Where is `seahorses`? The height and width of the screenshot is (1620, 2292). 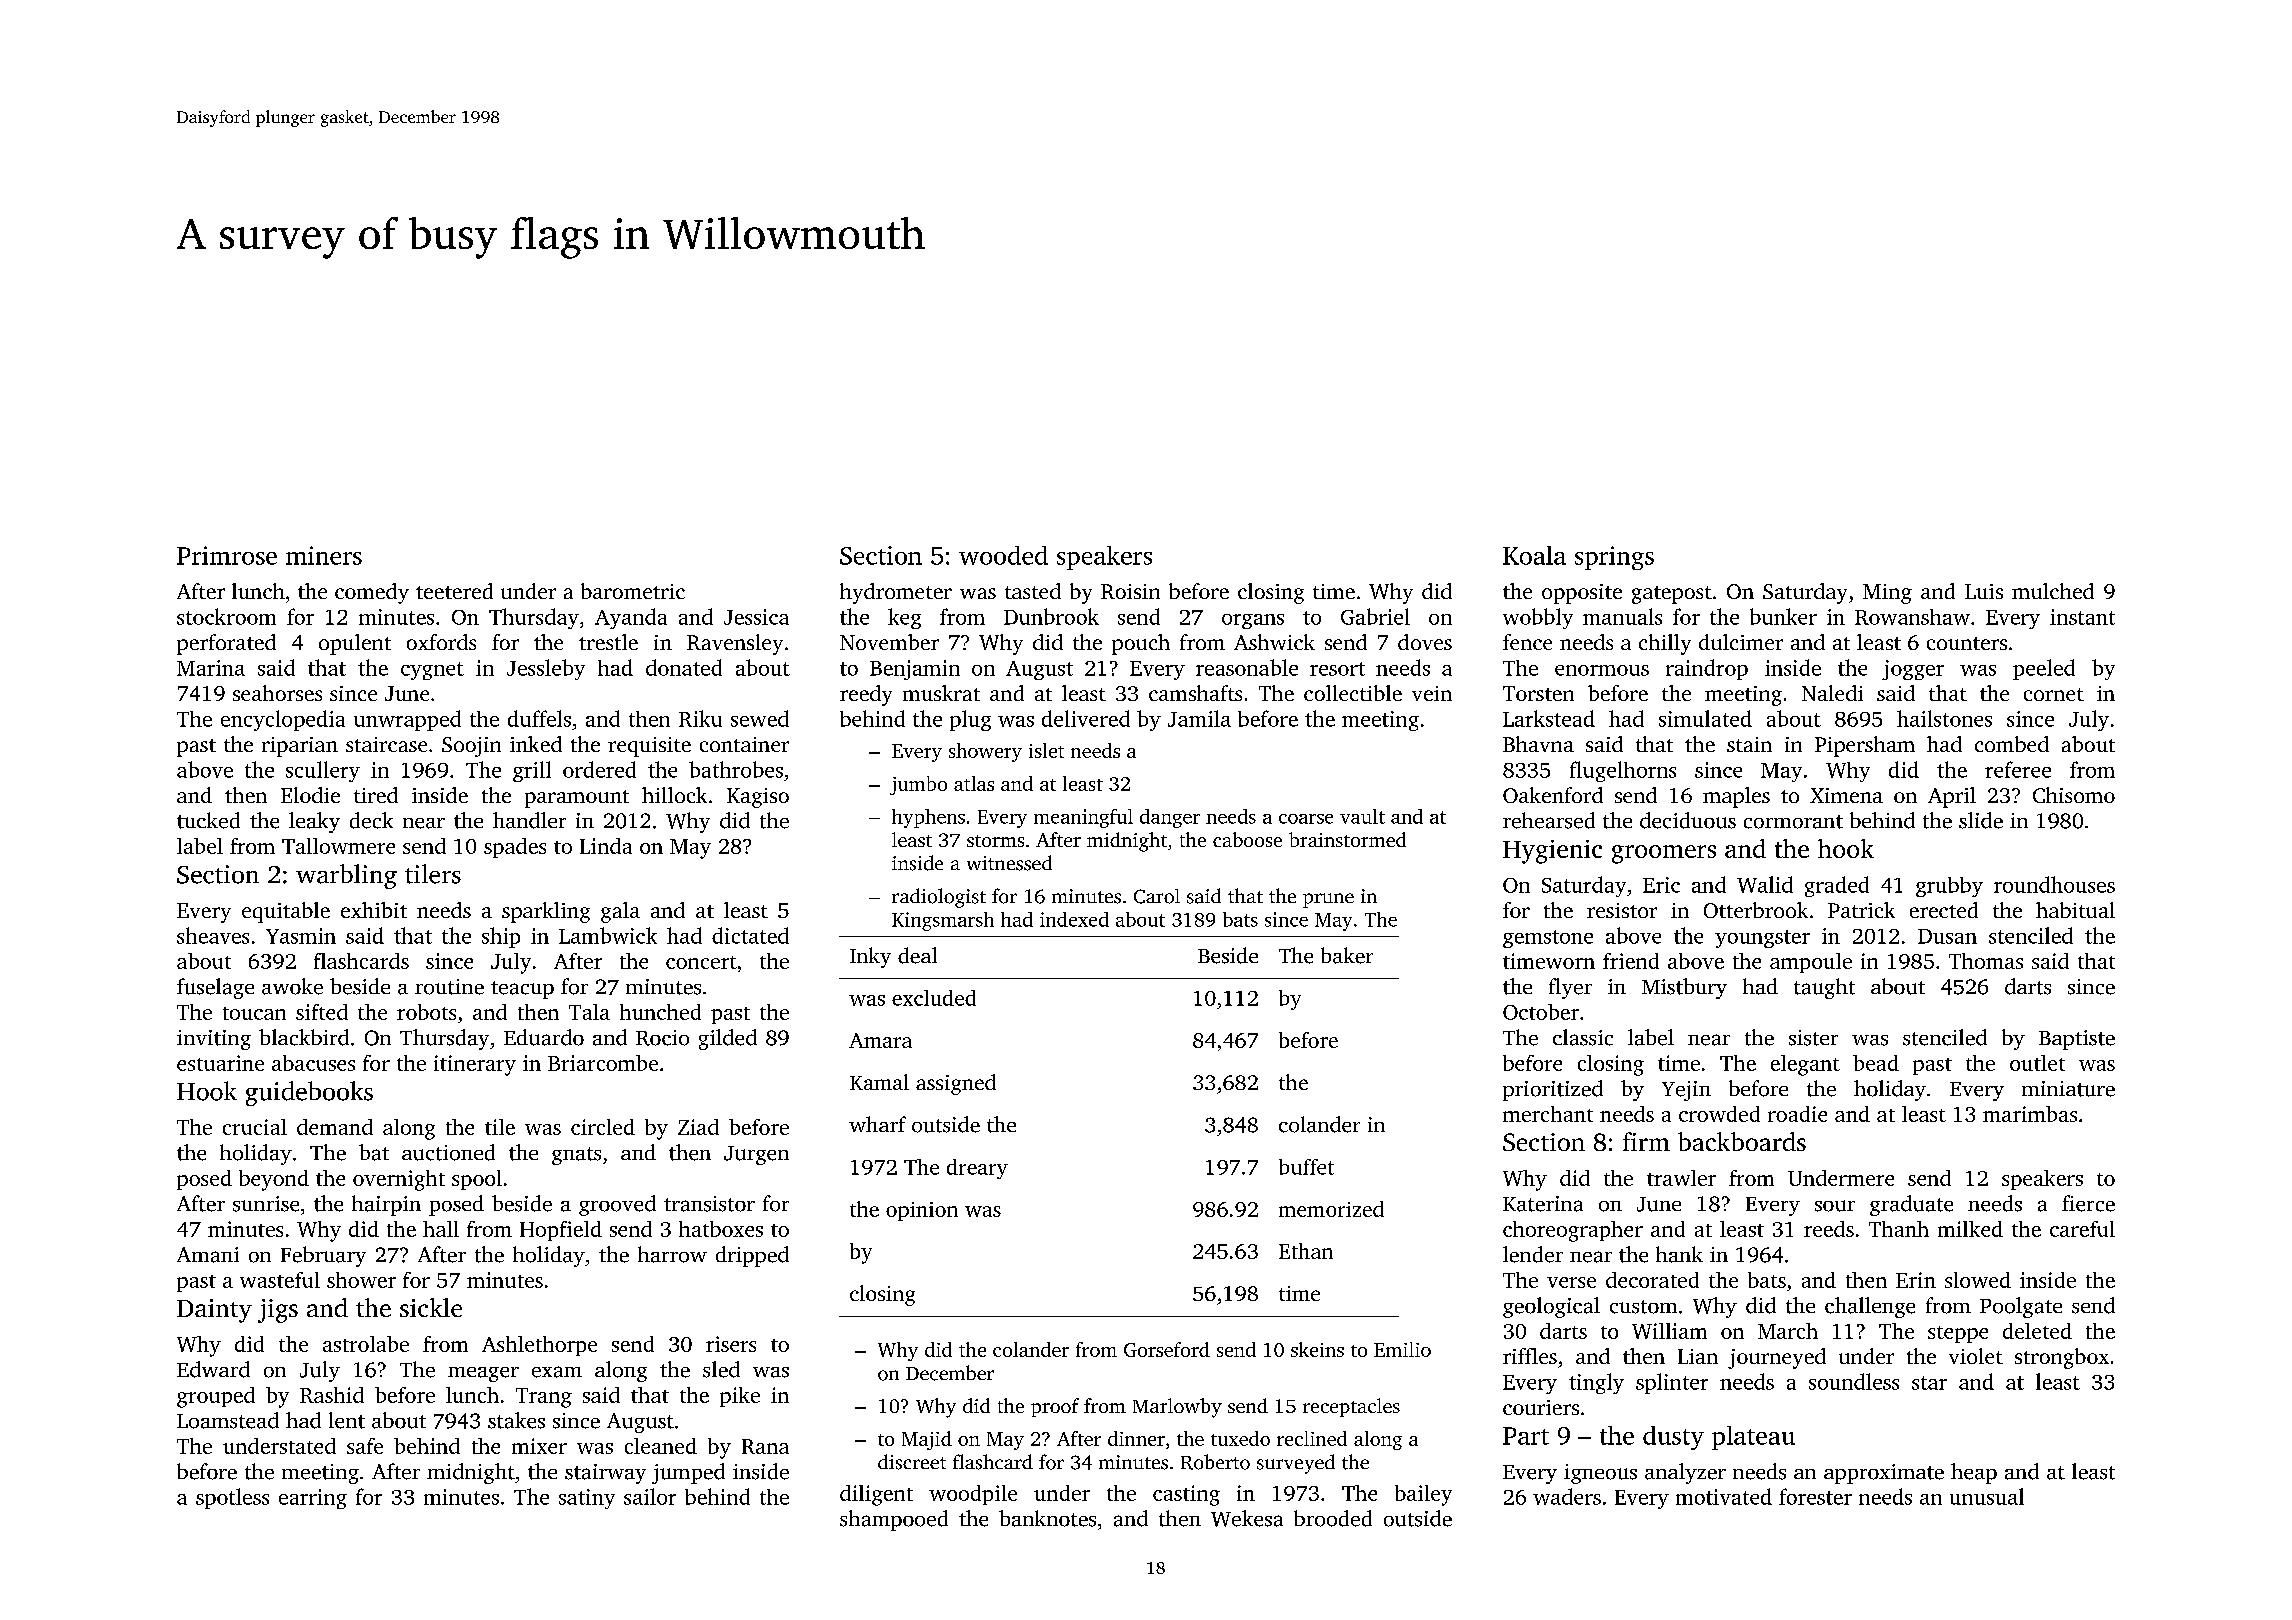
seahorses is located at coordinates (277, 693).
